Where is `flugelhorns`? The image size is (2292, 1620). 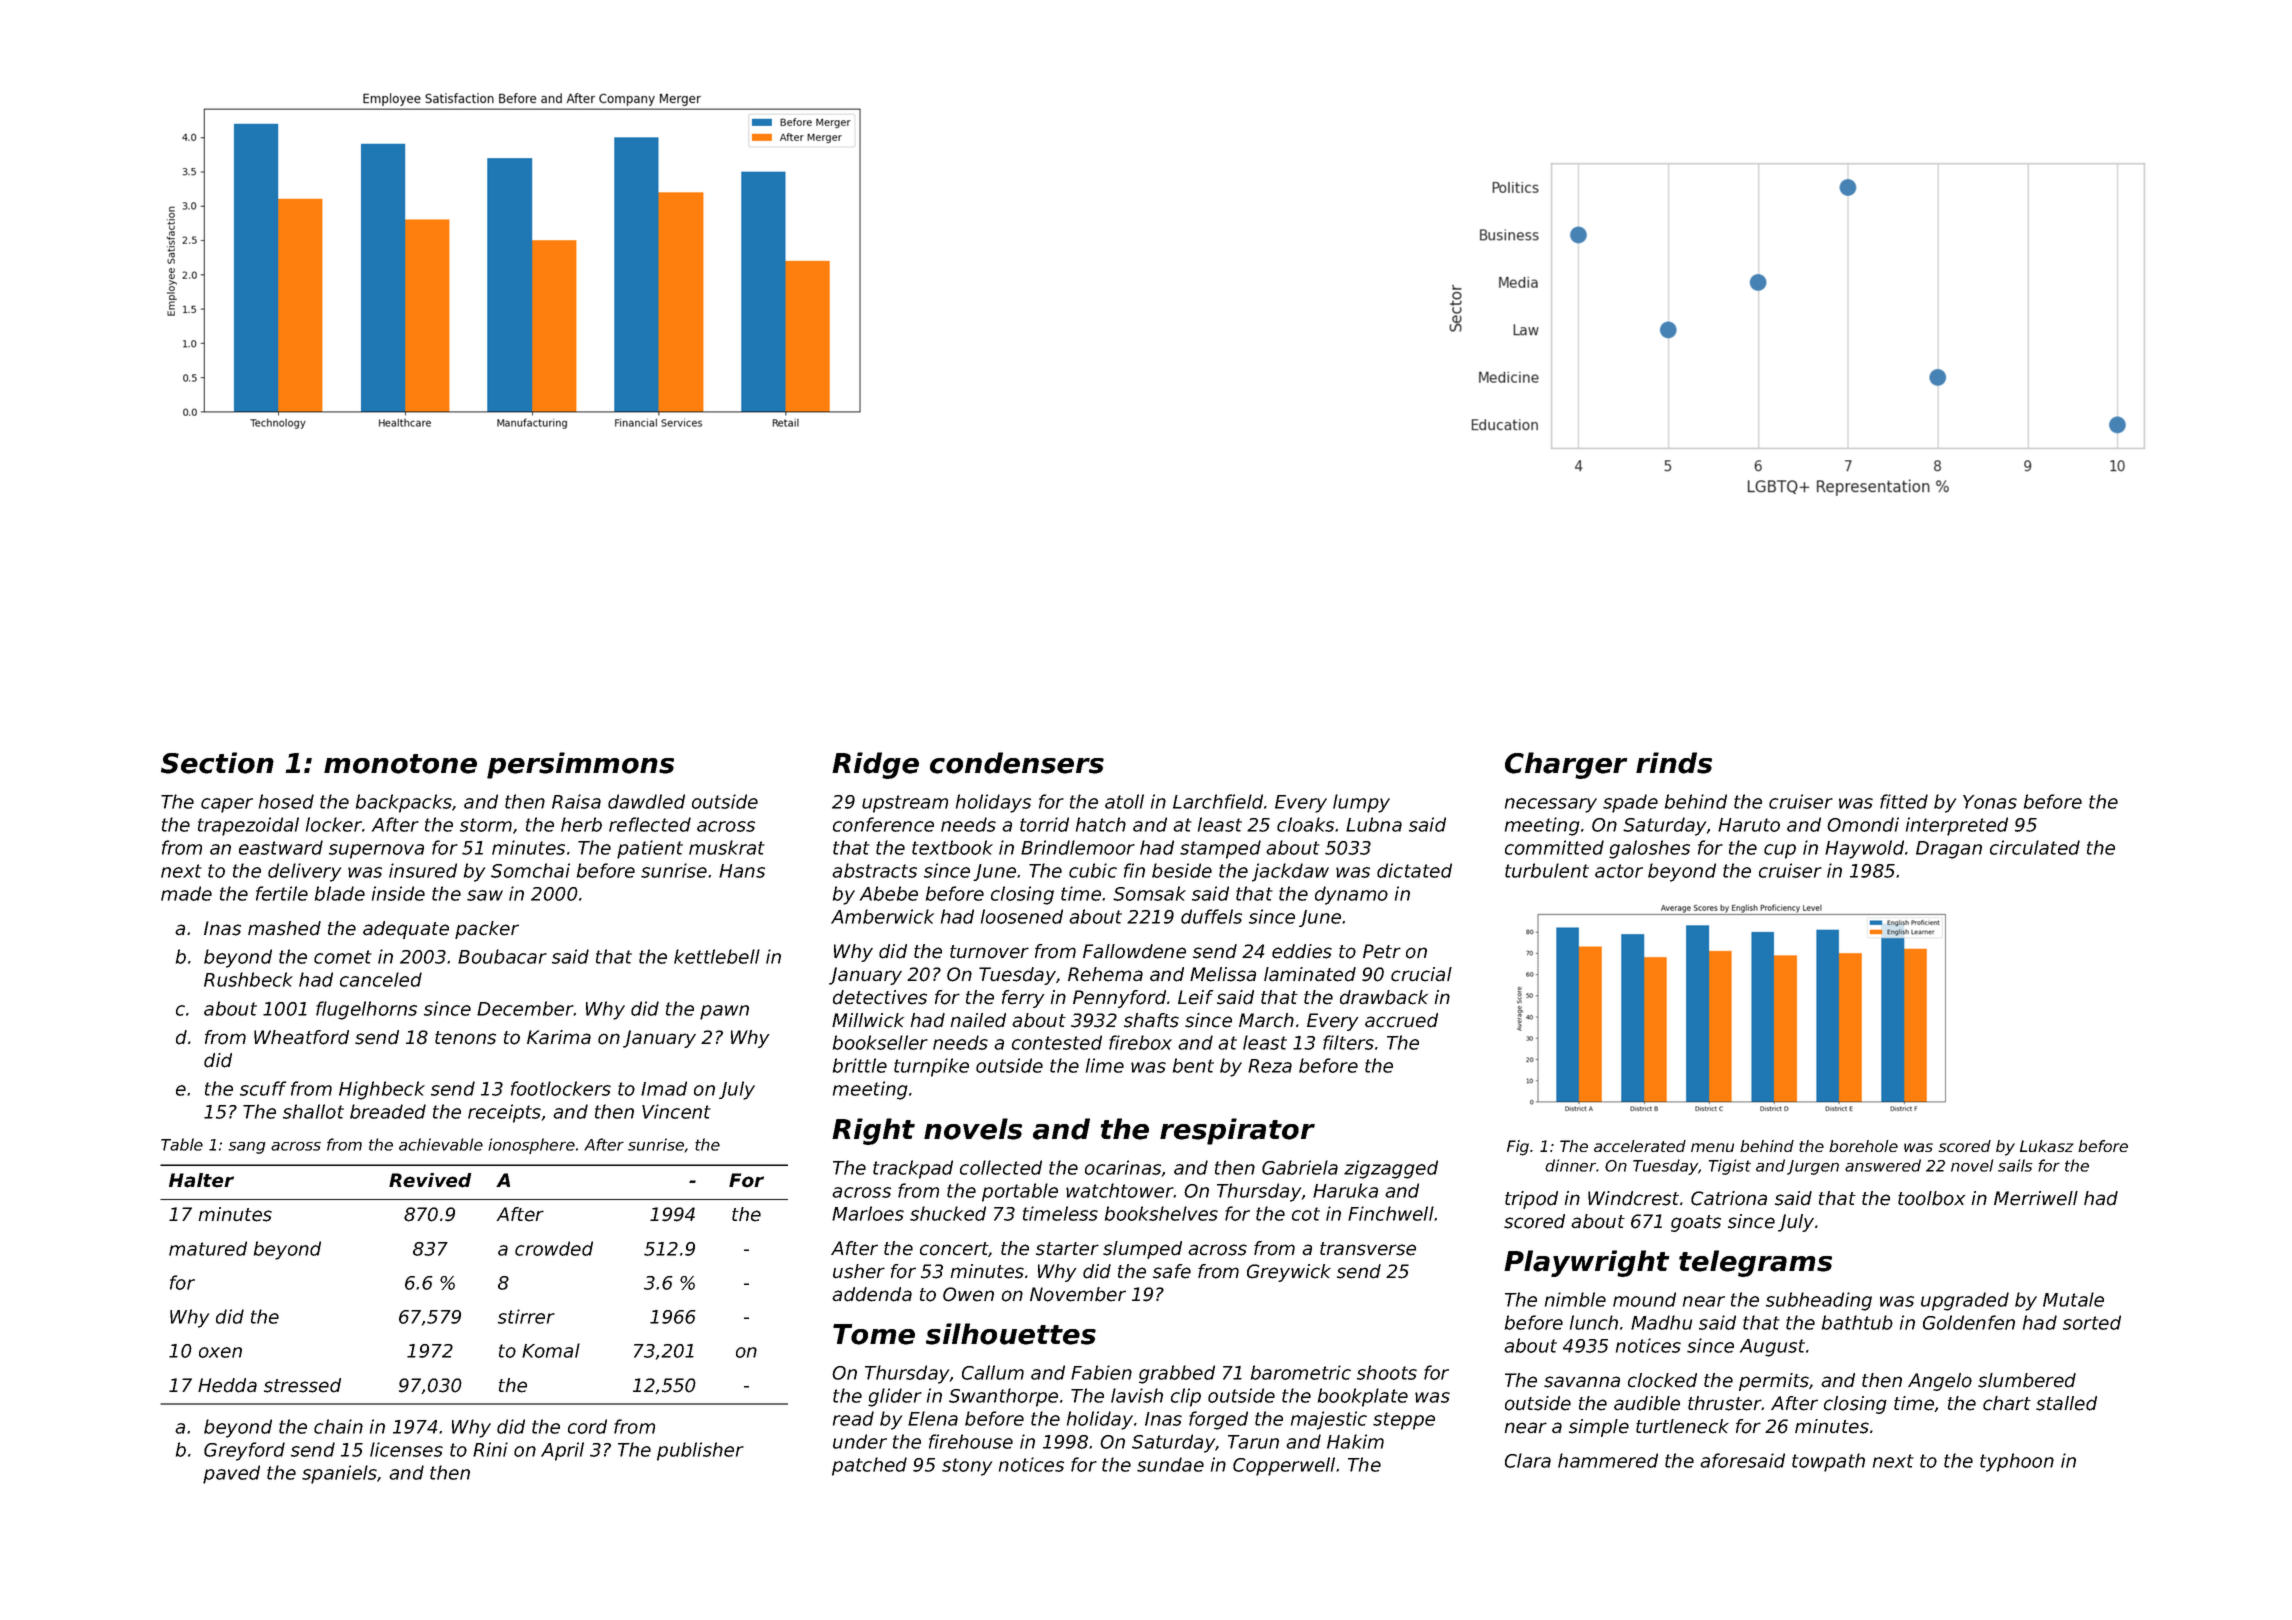 flugelhorns is located at coordinates (366, 1010).
